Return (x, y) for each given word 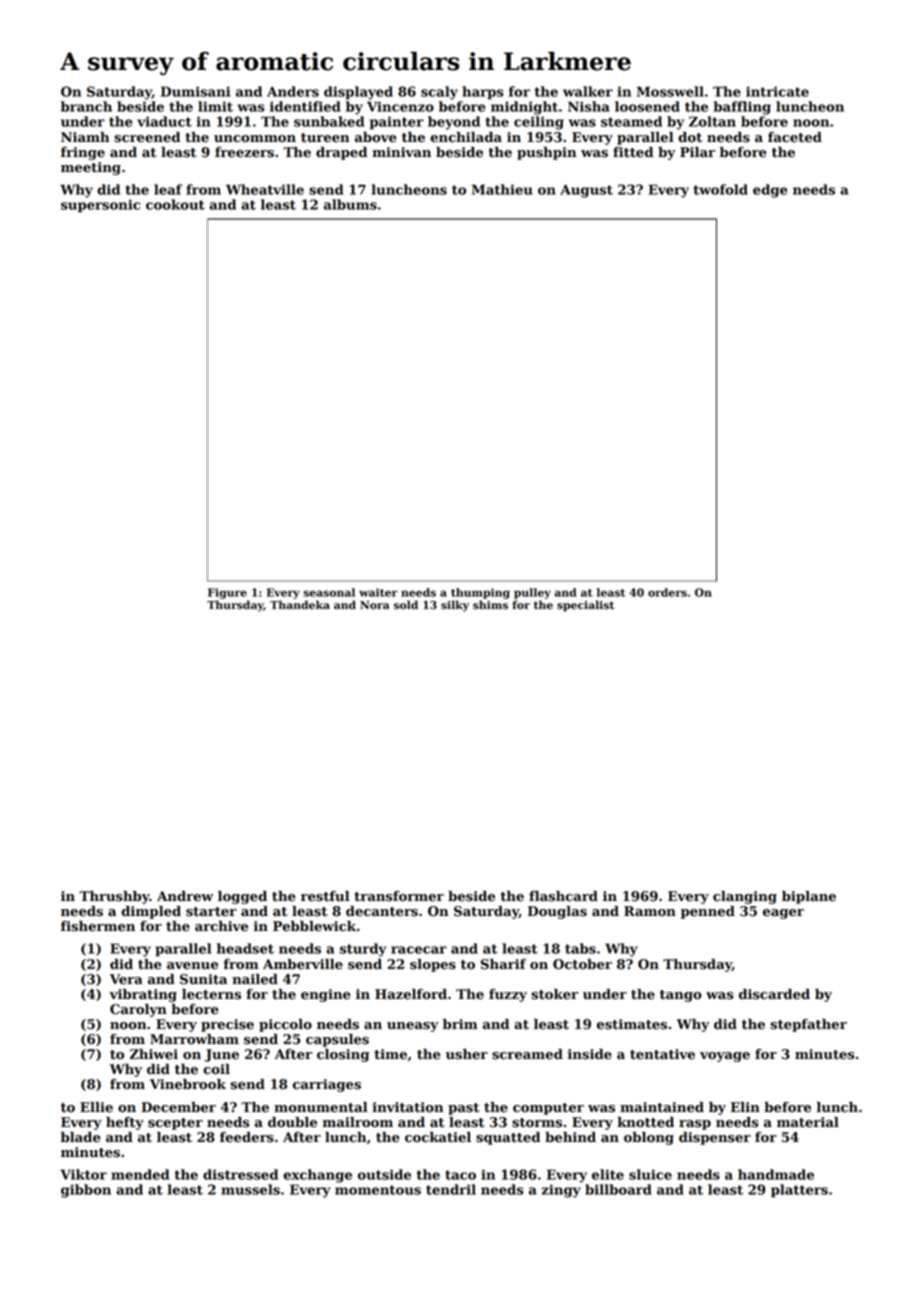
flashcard (563, 896)
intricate (777, 91)
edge (770, 191)
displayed (358, 93)
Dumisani (195, 91)
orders (667, 592)
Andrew (185, 896)
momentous (378, 1190)
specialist (585, 606)
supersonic (100, 206)
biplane (809, 897)
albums (350, 204)
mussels (250, 1189)
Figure (227, 593)
